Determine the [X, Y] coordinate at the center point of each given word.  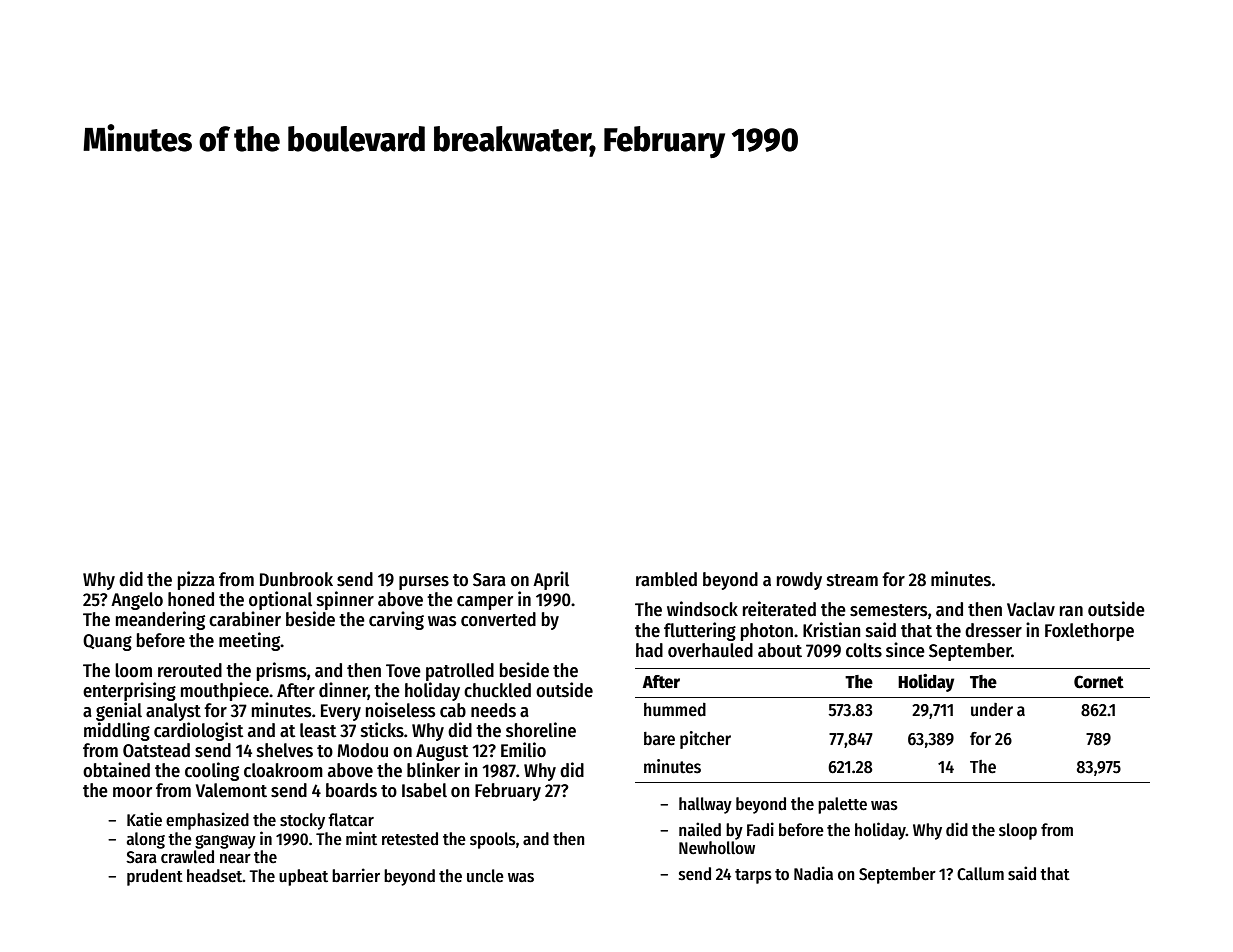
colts [864, 650]
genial [119, 711]
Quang [107, 642]
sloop [1018, 831]
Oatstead [156, 750]
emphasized [207, 821]
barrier [356, 875]
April [551, 580]
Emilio [523, 750]
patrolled [460, 672]
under [992, 710]
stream [852, 580]
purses [424, 583]
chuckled [497, 690]
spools [493, 840]
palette [842, 805]
